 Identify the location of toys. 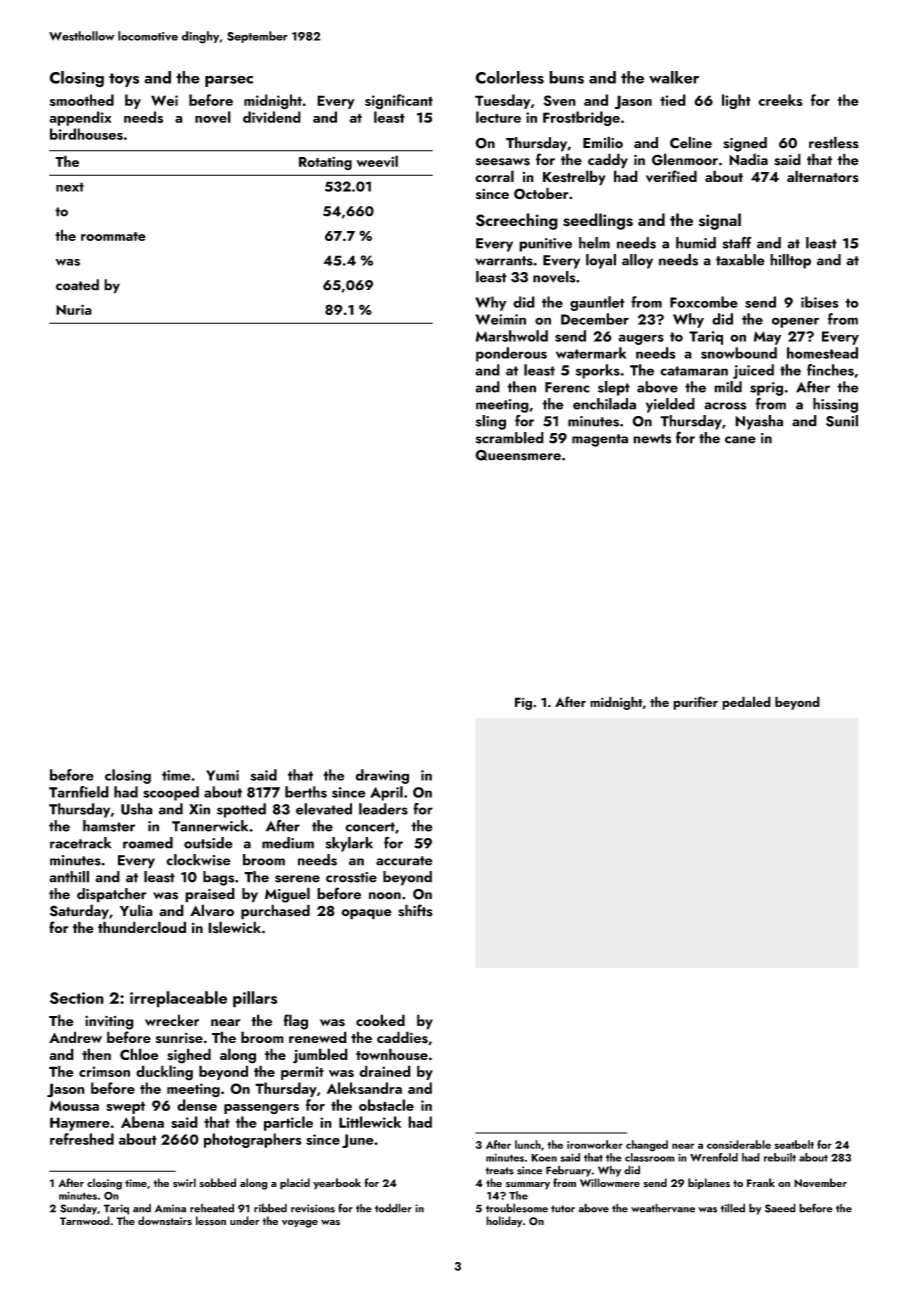
(124, 80).
